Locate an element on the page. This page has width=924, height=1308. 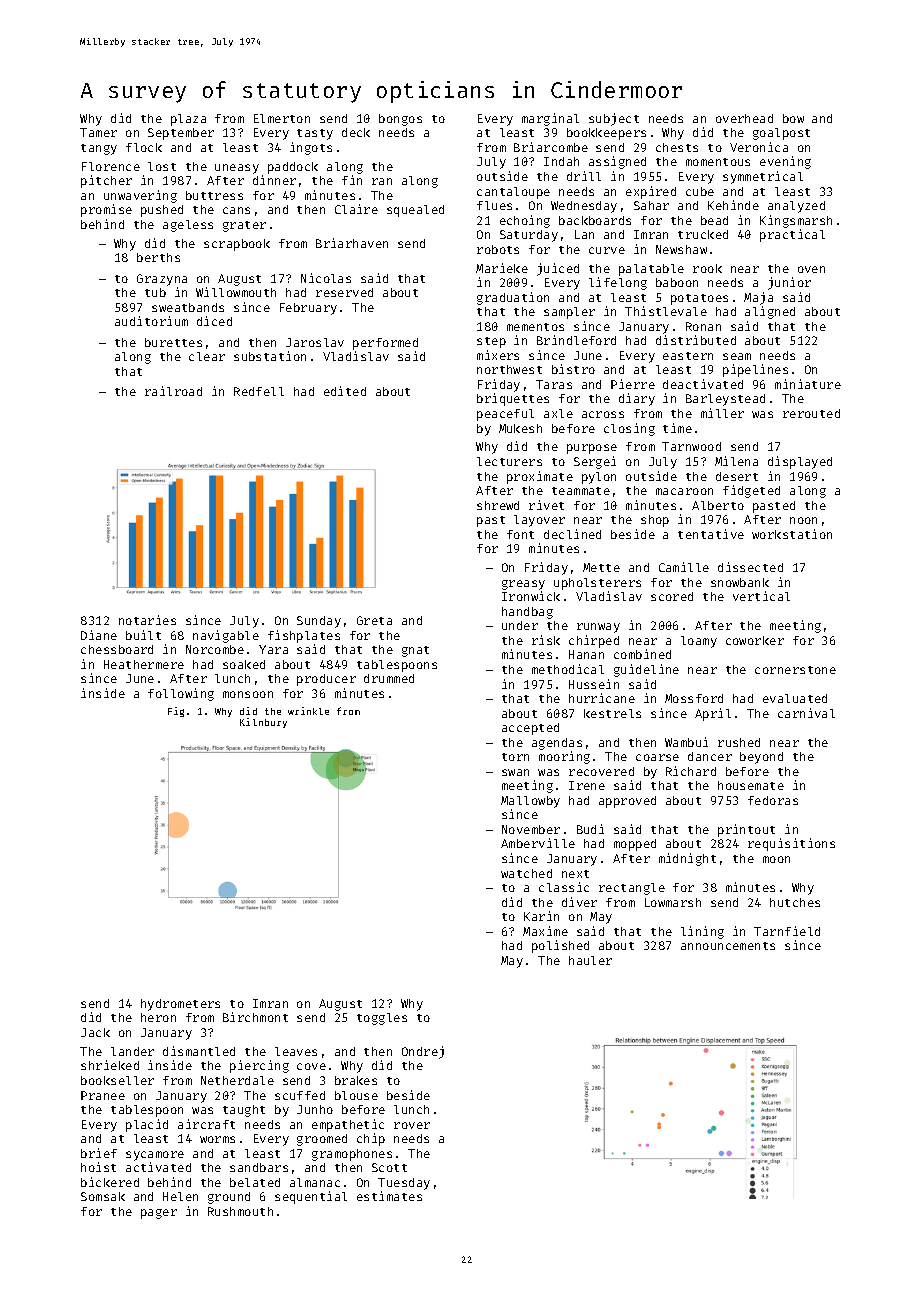
taught is located at coordinates (244, 1111).
